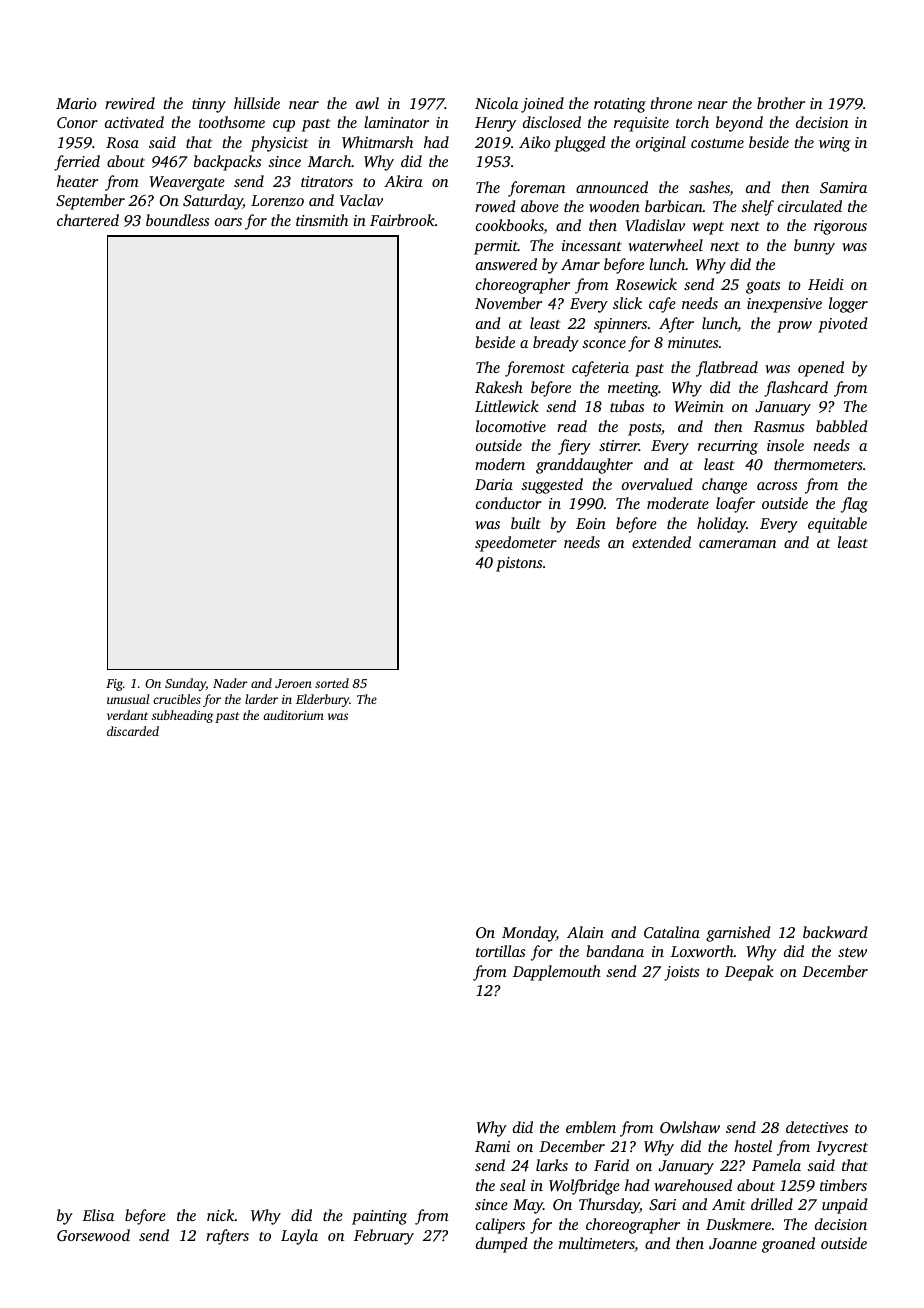  What do you see at coordinates (230, 683) in the page?
I see `Nader` at bounding box center [230, 683].
